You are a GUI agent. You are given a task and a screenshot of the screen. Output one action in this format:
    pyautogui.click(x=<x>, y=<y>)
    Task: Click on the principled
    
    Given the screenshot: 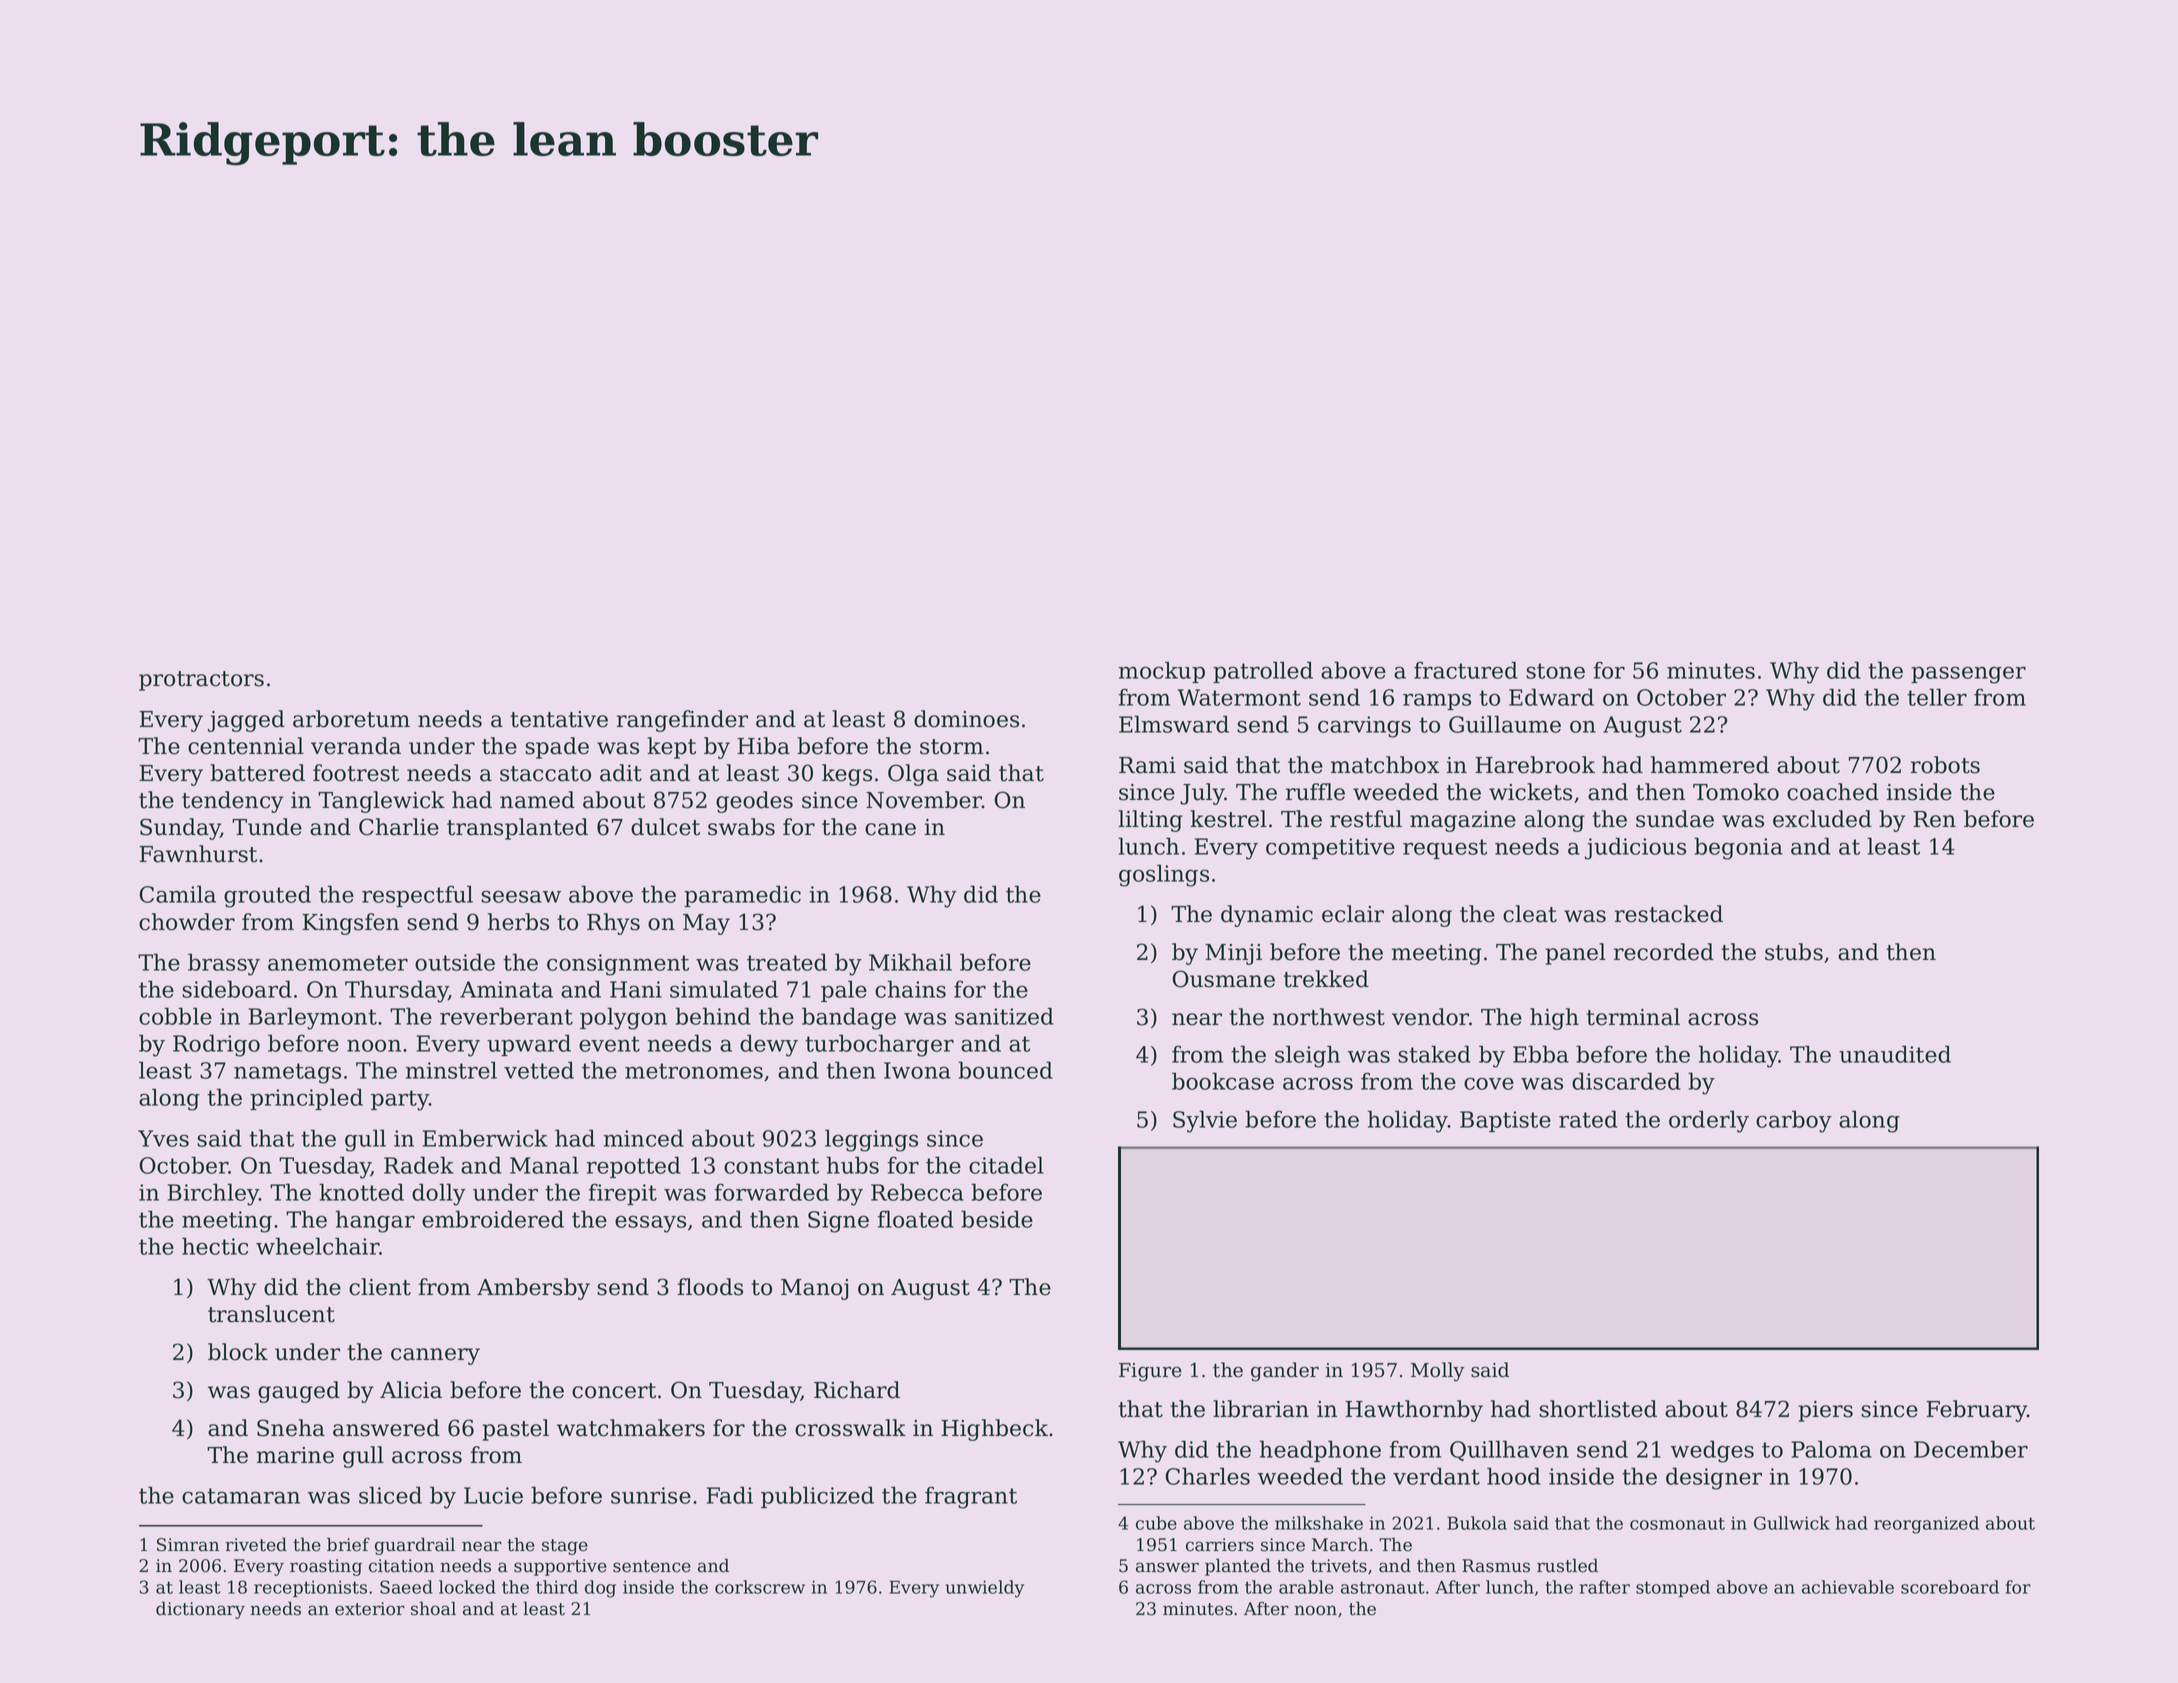 What is the action you would take?
    pyautogui.click(x=306, y=1099)
